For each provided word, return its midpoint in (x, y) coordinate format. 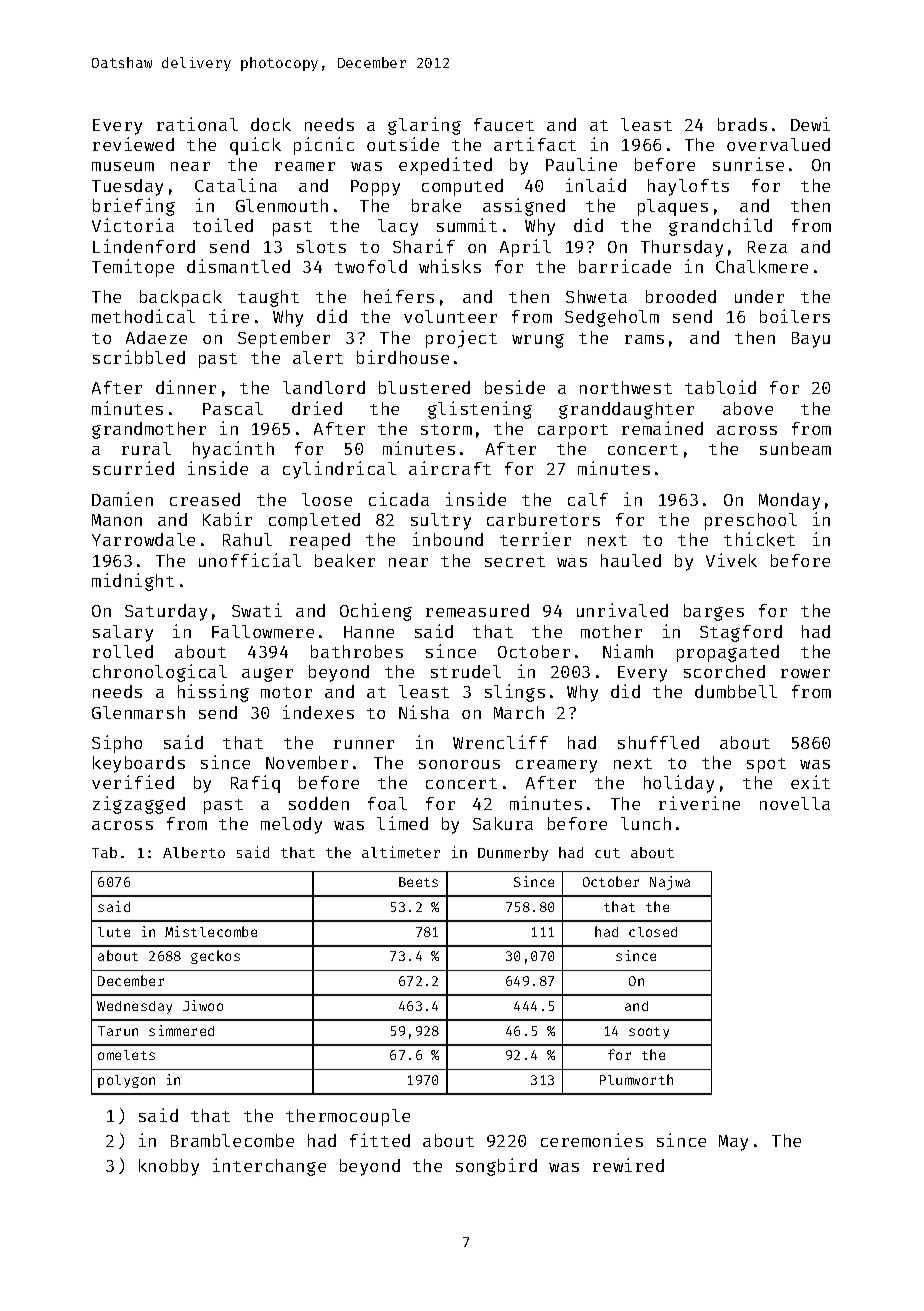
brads (742, 124)
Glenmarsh (138, 712)
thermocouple (348, 1117)
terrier (535, 539)
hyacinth (233, 450)
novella (795, 803)
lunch (646, 823)
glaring (424, 126)
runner (364, 744)
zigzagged (139, 805)
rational (197, 124)
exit (810, 782)
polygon (126, 1081)
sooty (649, 1033)
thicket (759, 539)
